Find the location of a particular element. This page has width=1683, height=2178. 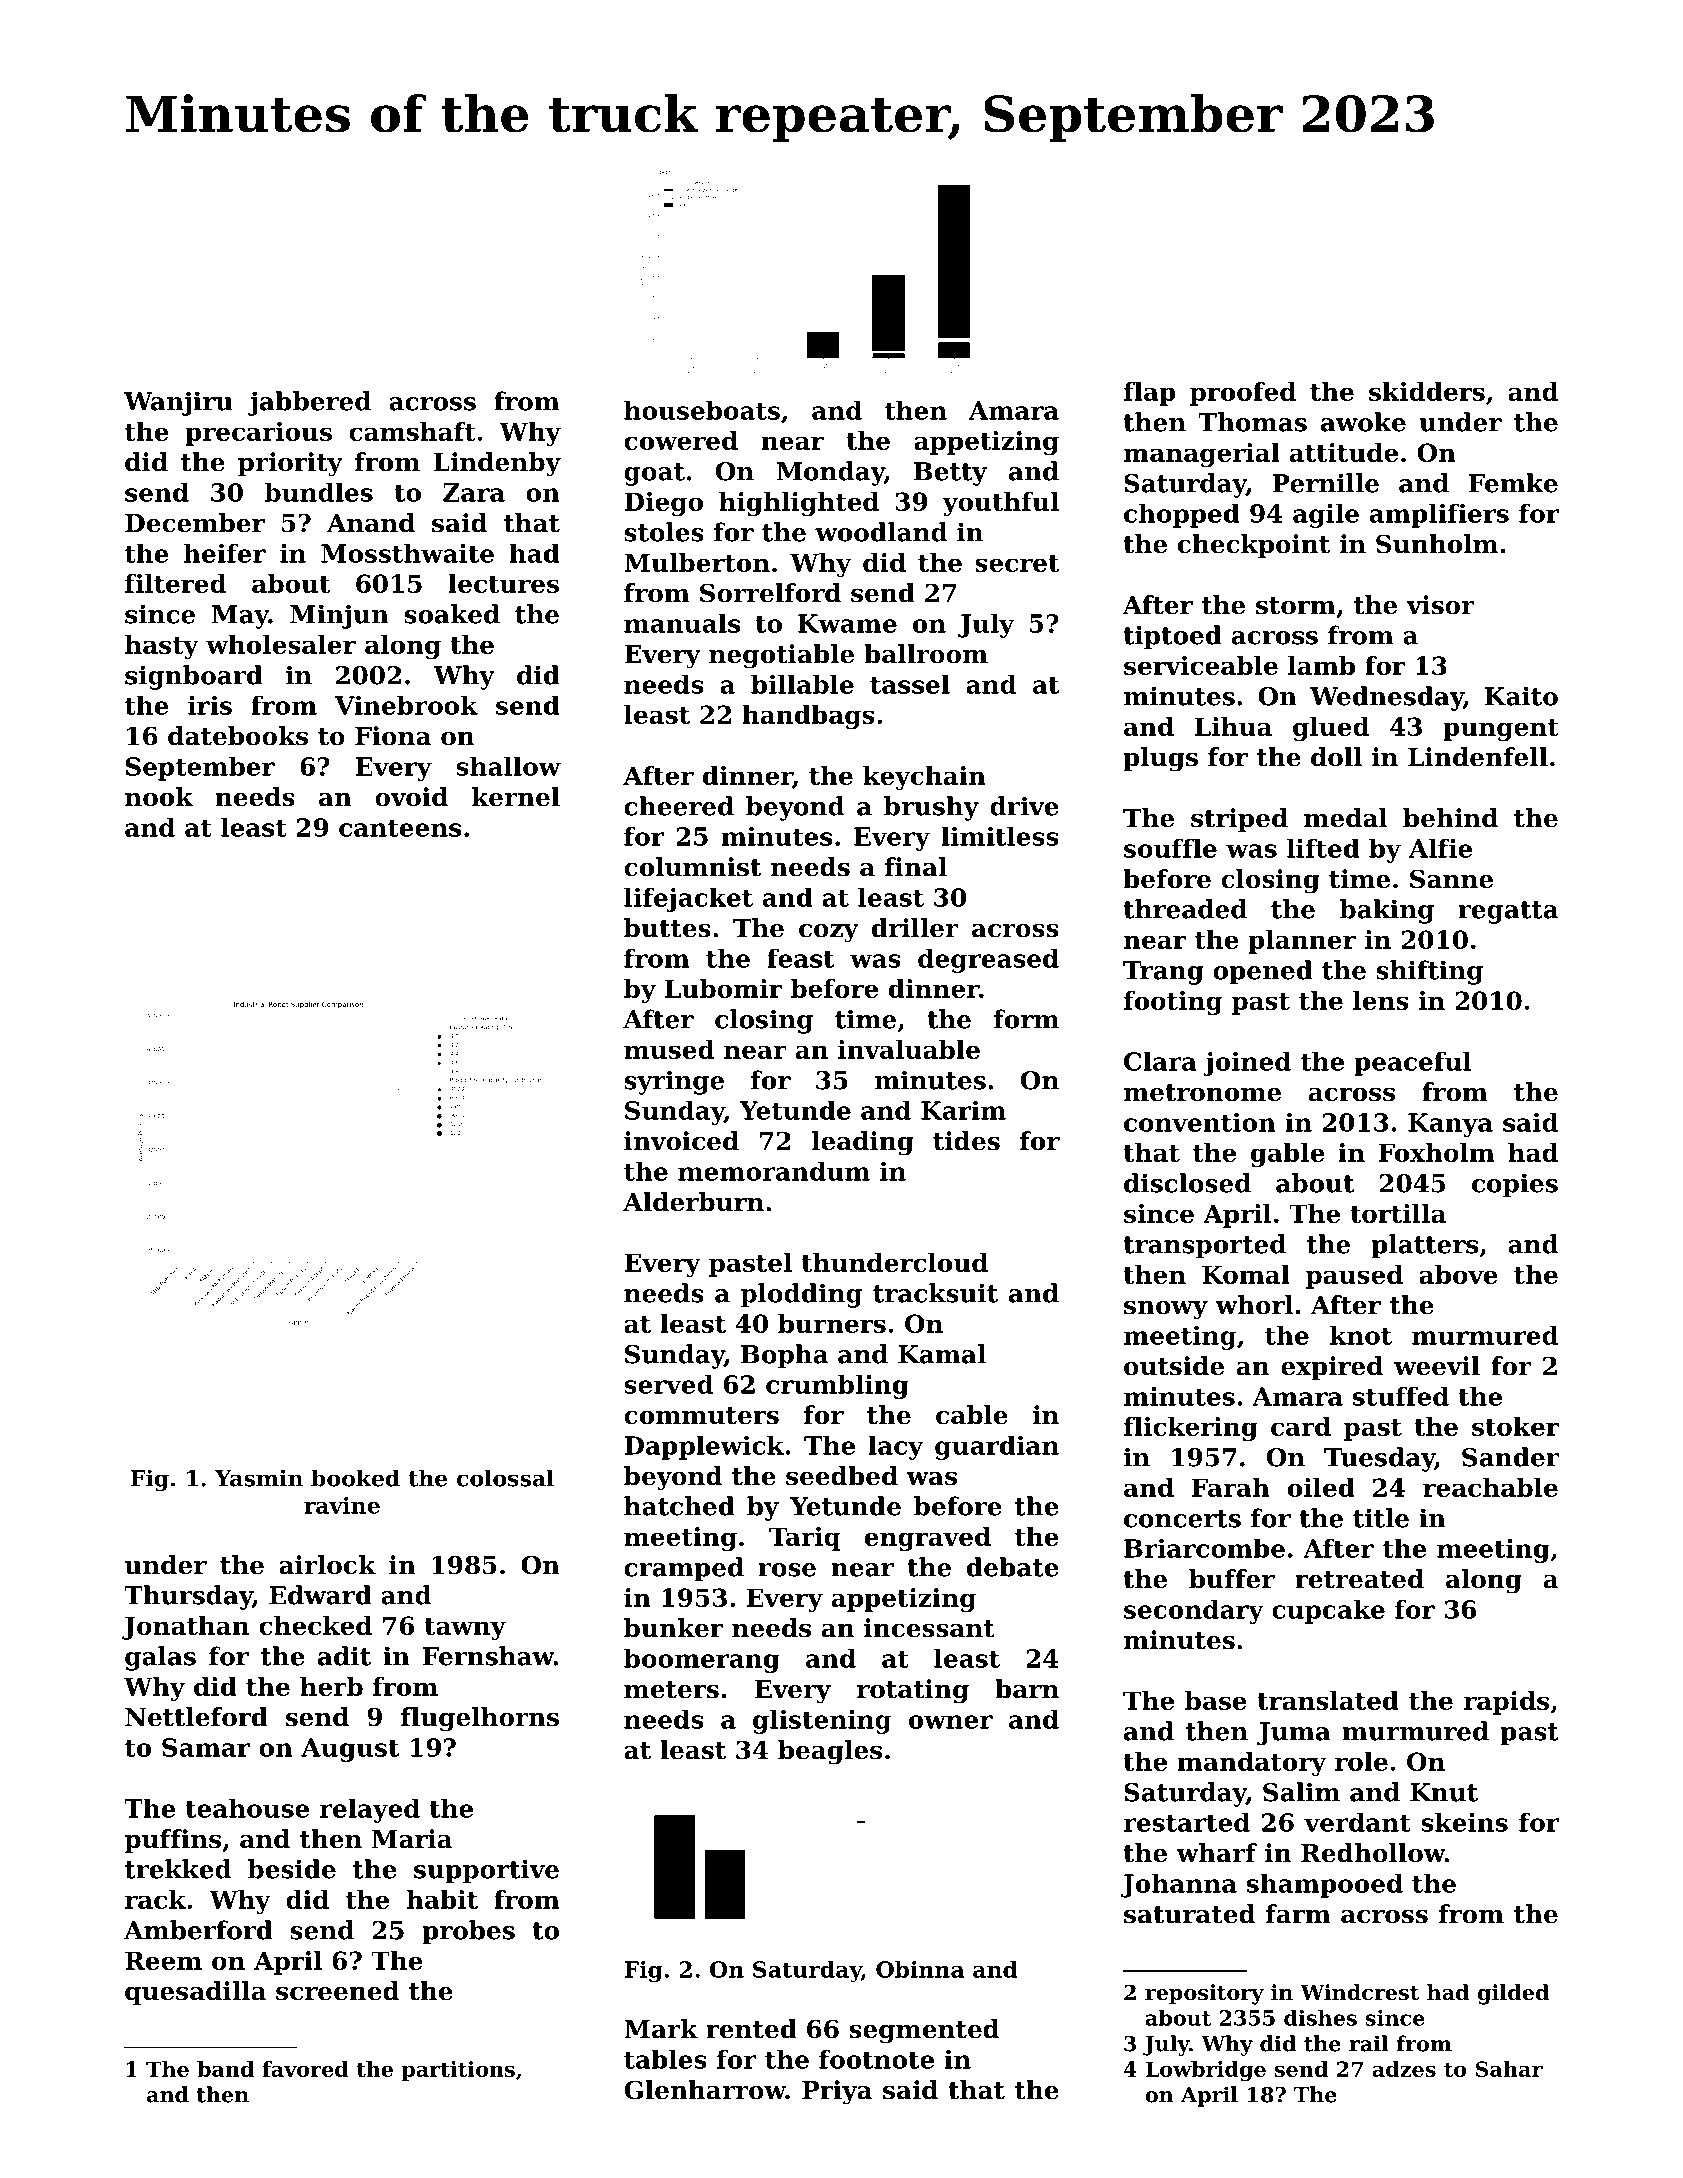

cheered is located at coordinates (679, 806).
